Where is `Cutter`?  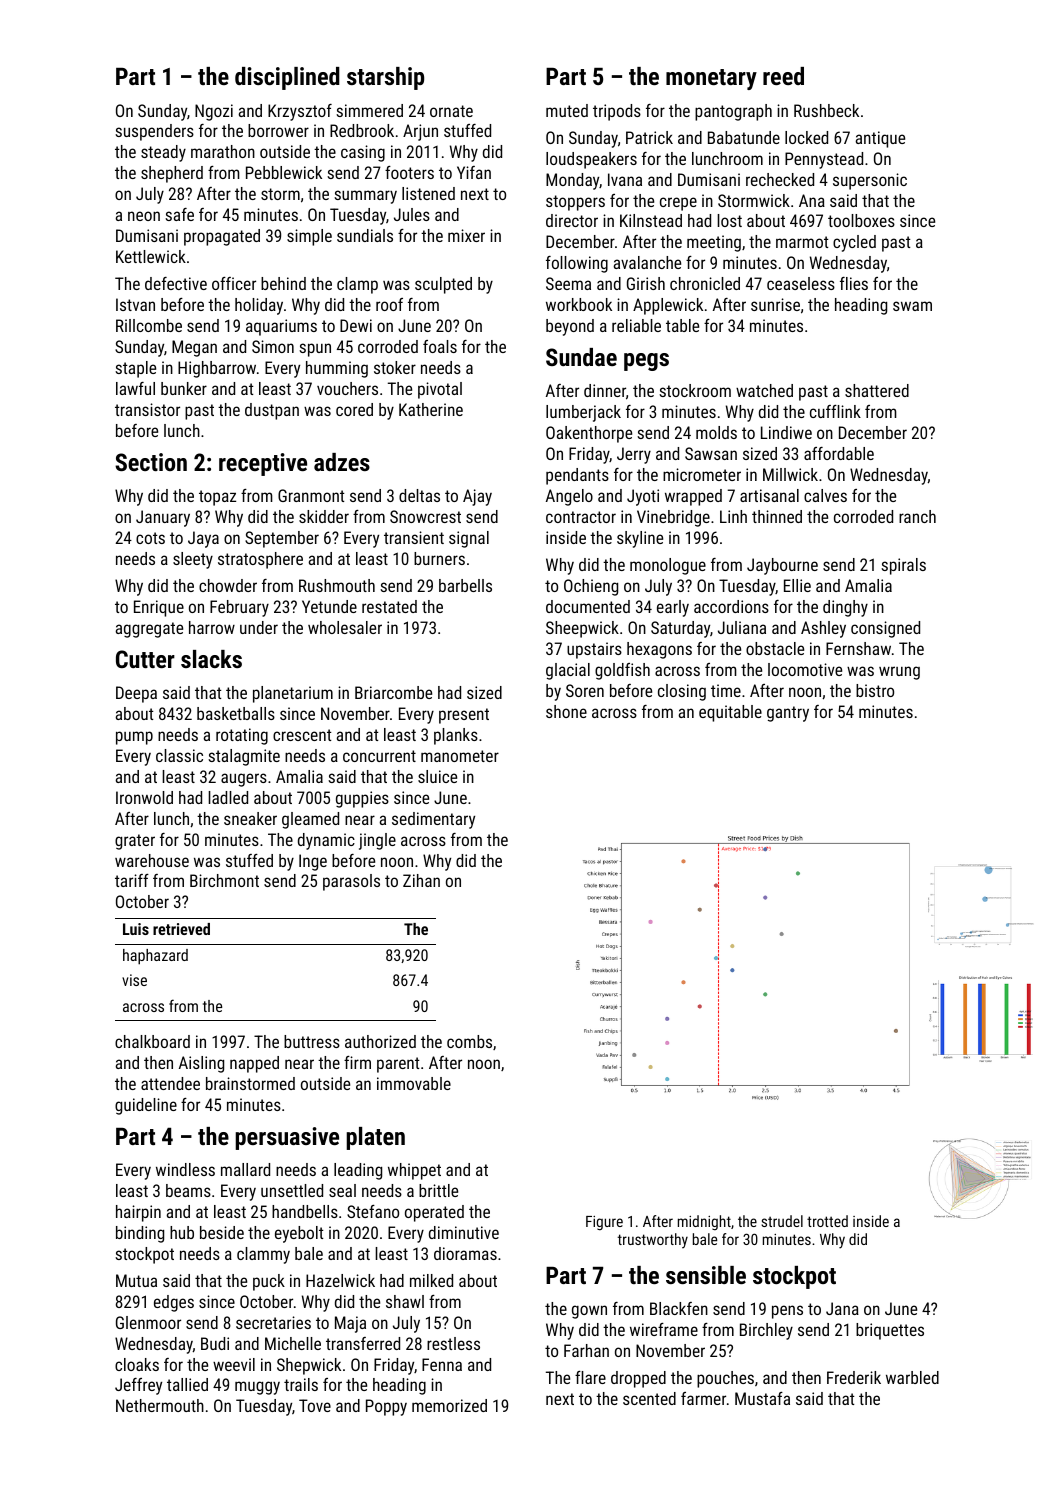
Cutter is located at coordinates (145, 659).
